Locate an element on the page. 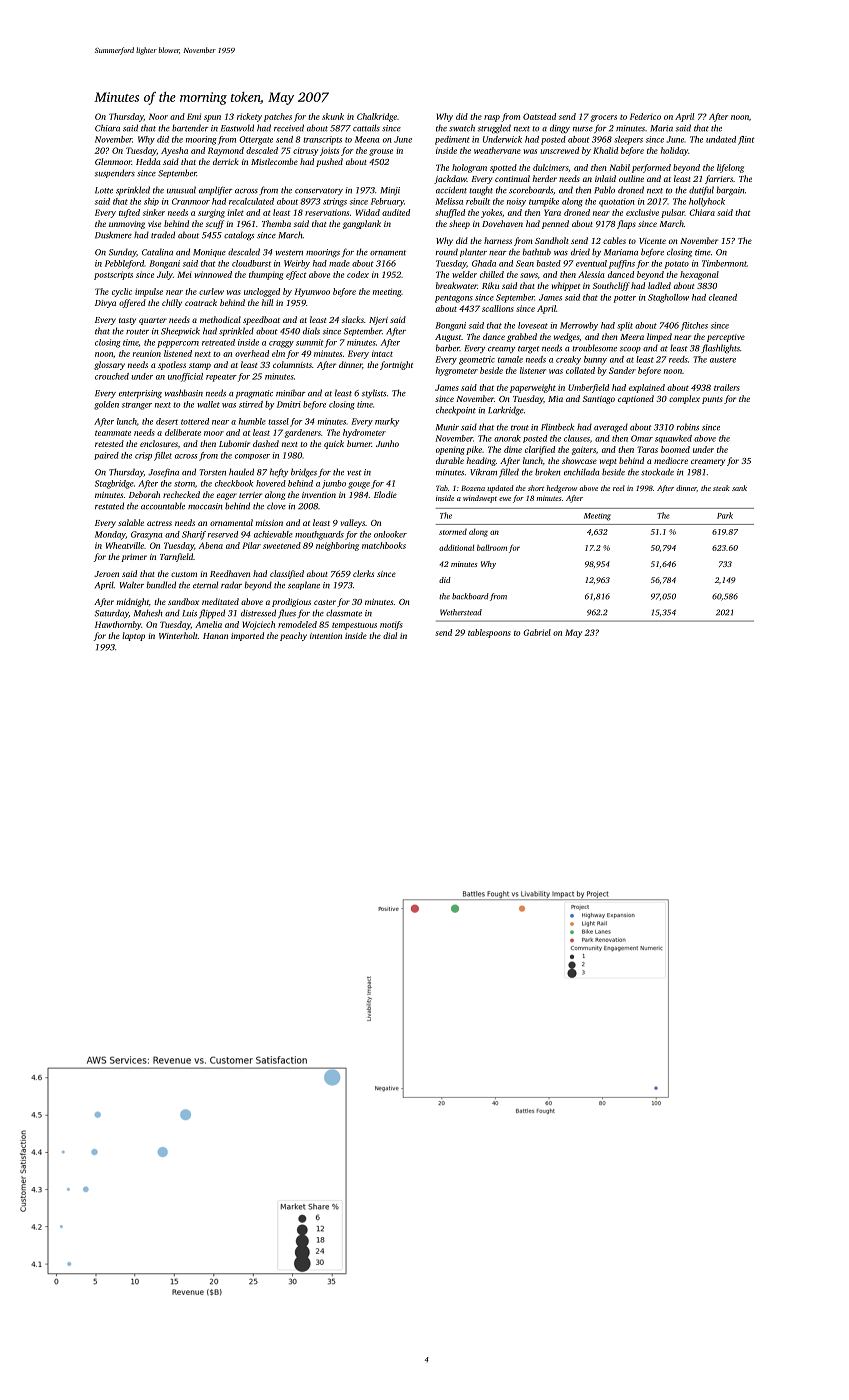  hollyhock is located at coordinates (707, 202).
